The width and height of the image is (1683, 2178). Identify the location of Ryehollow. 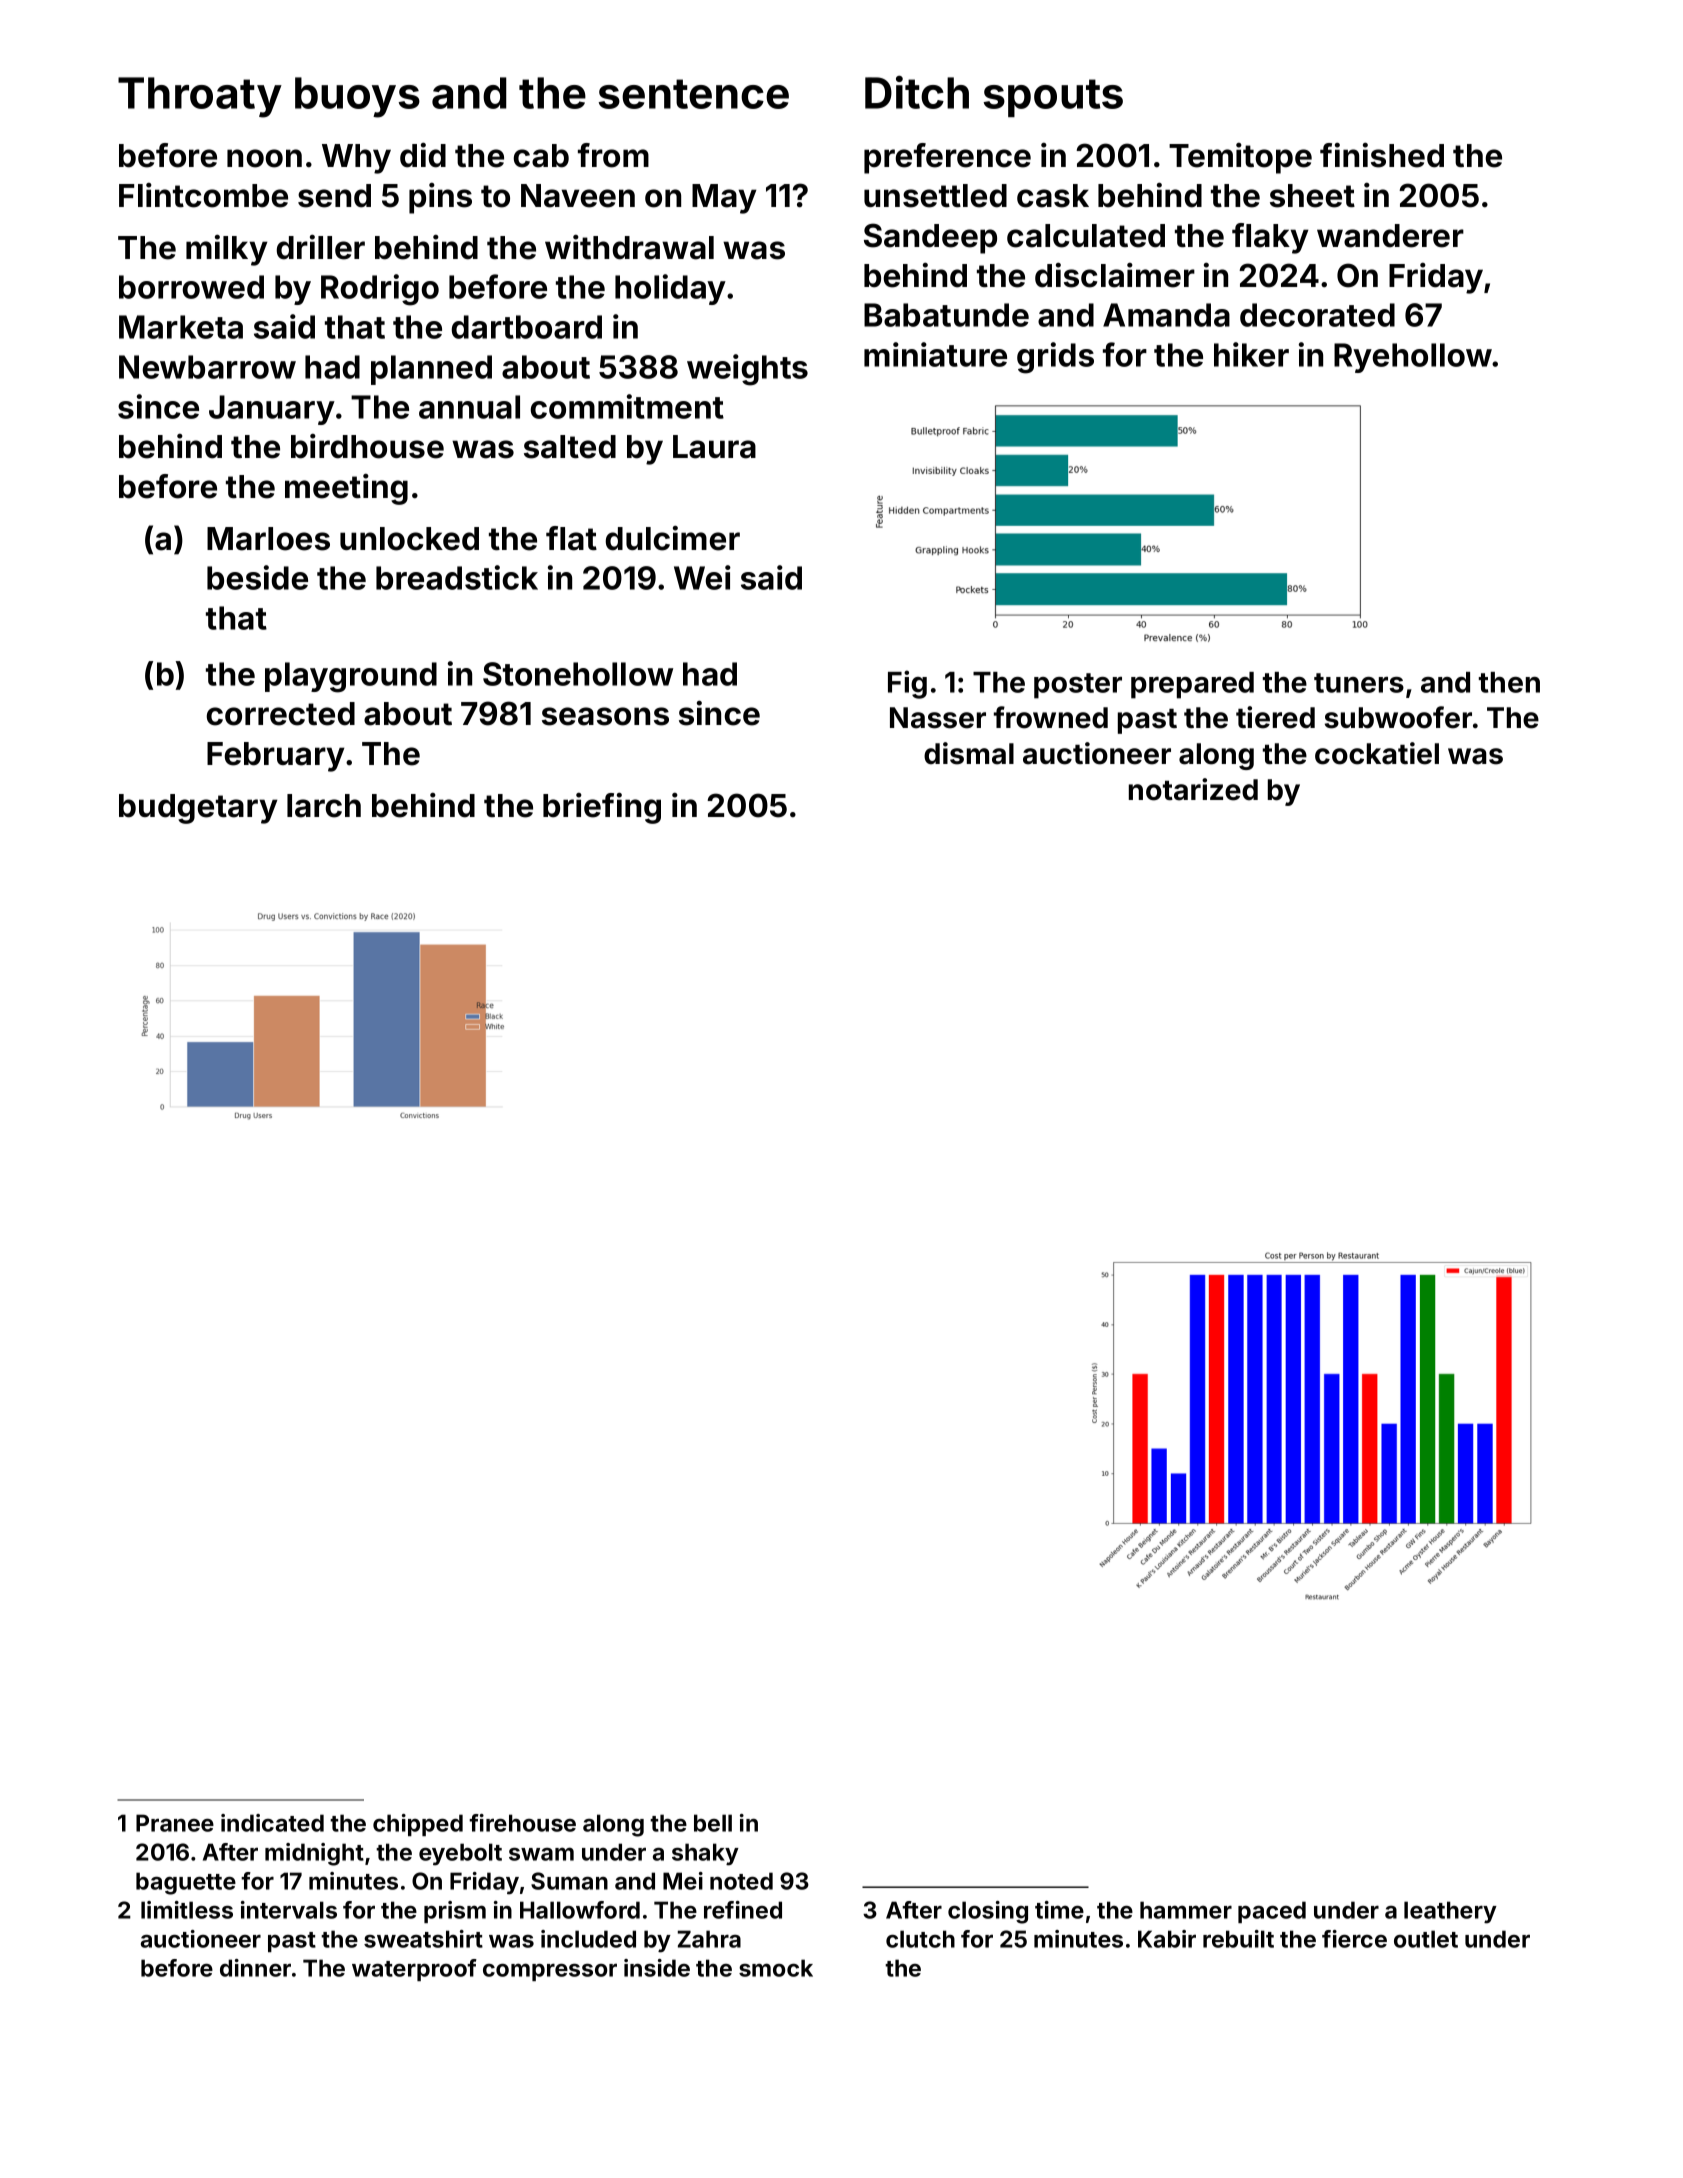
(1413, 358).
